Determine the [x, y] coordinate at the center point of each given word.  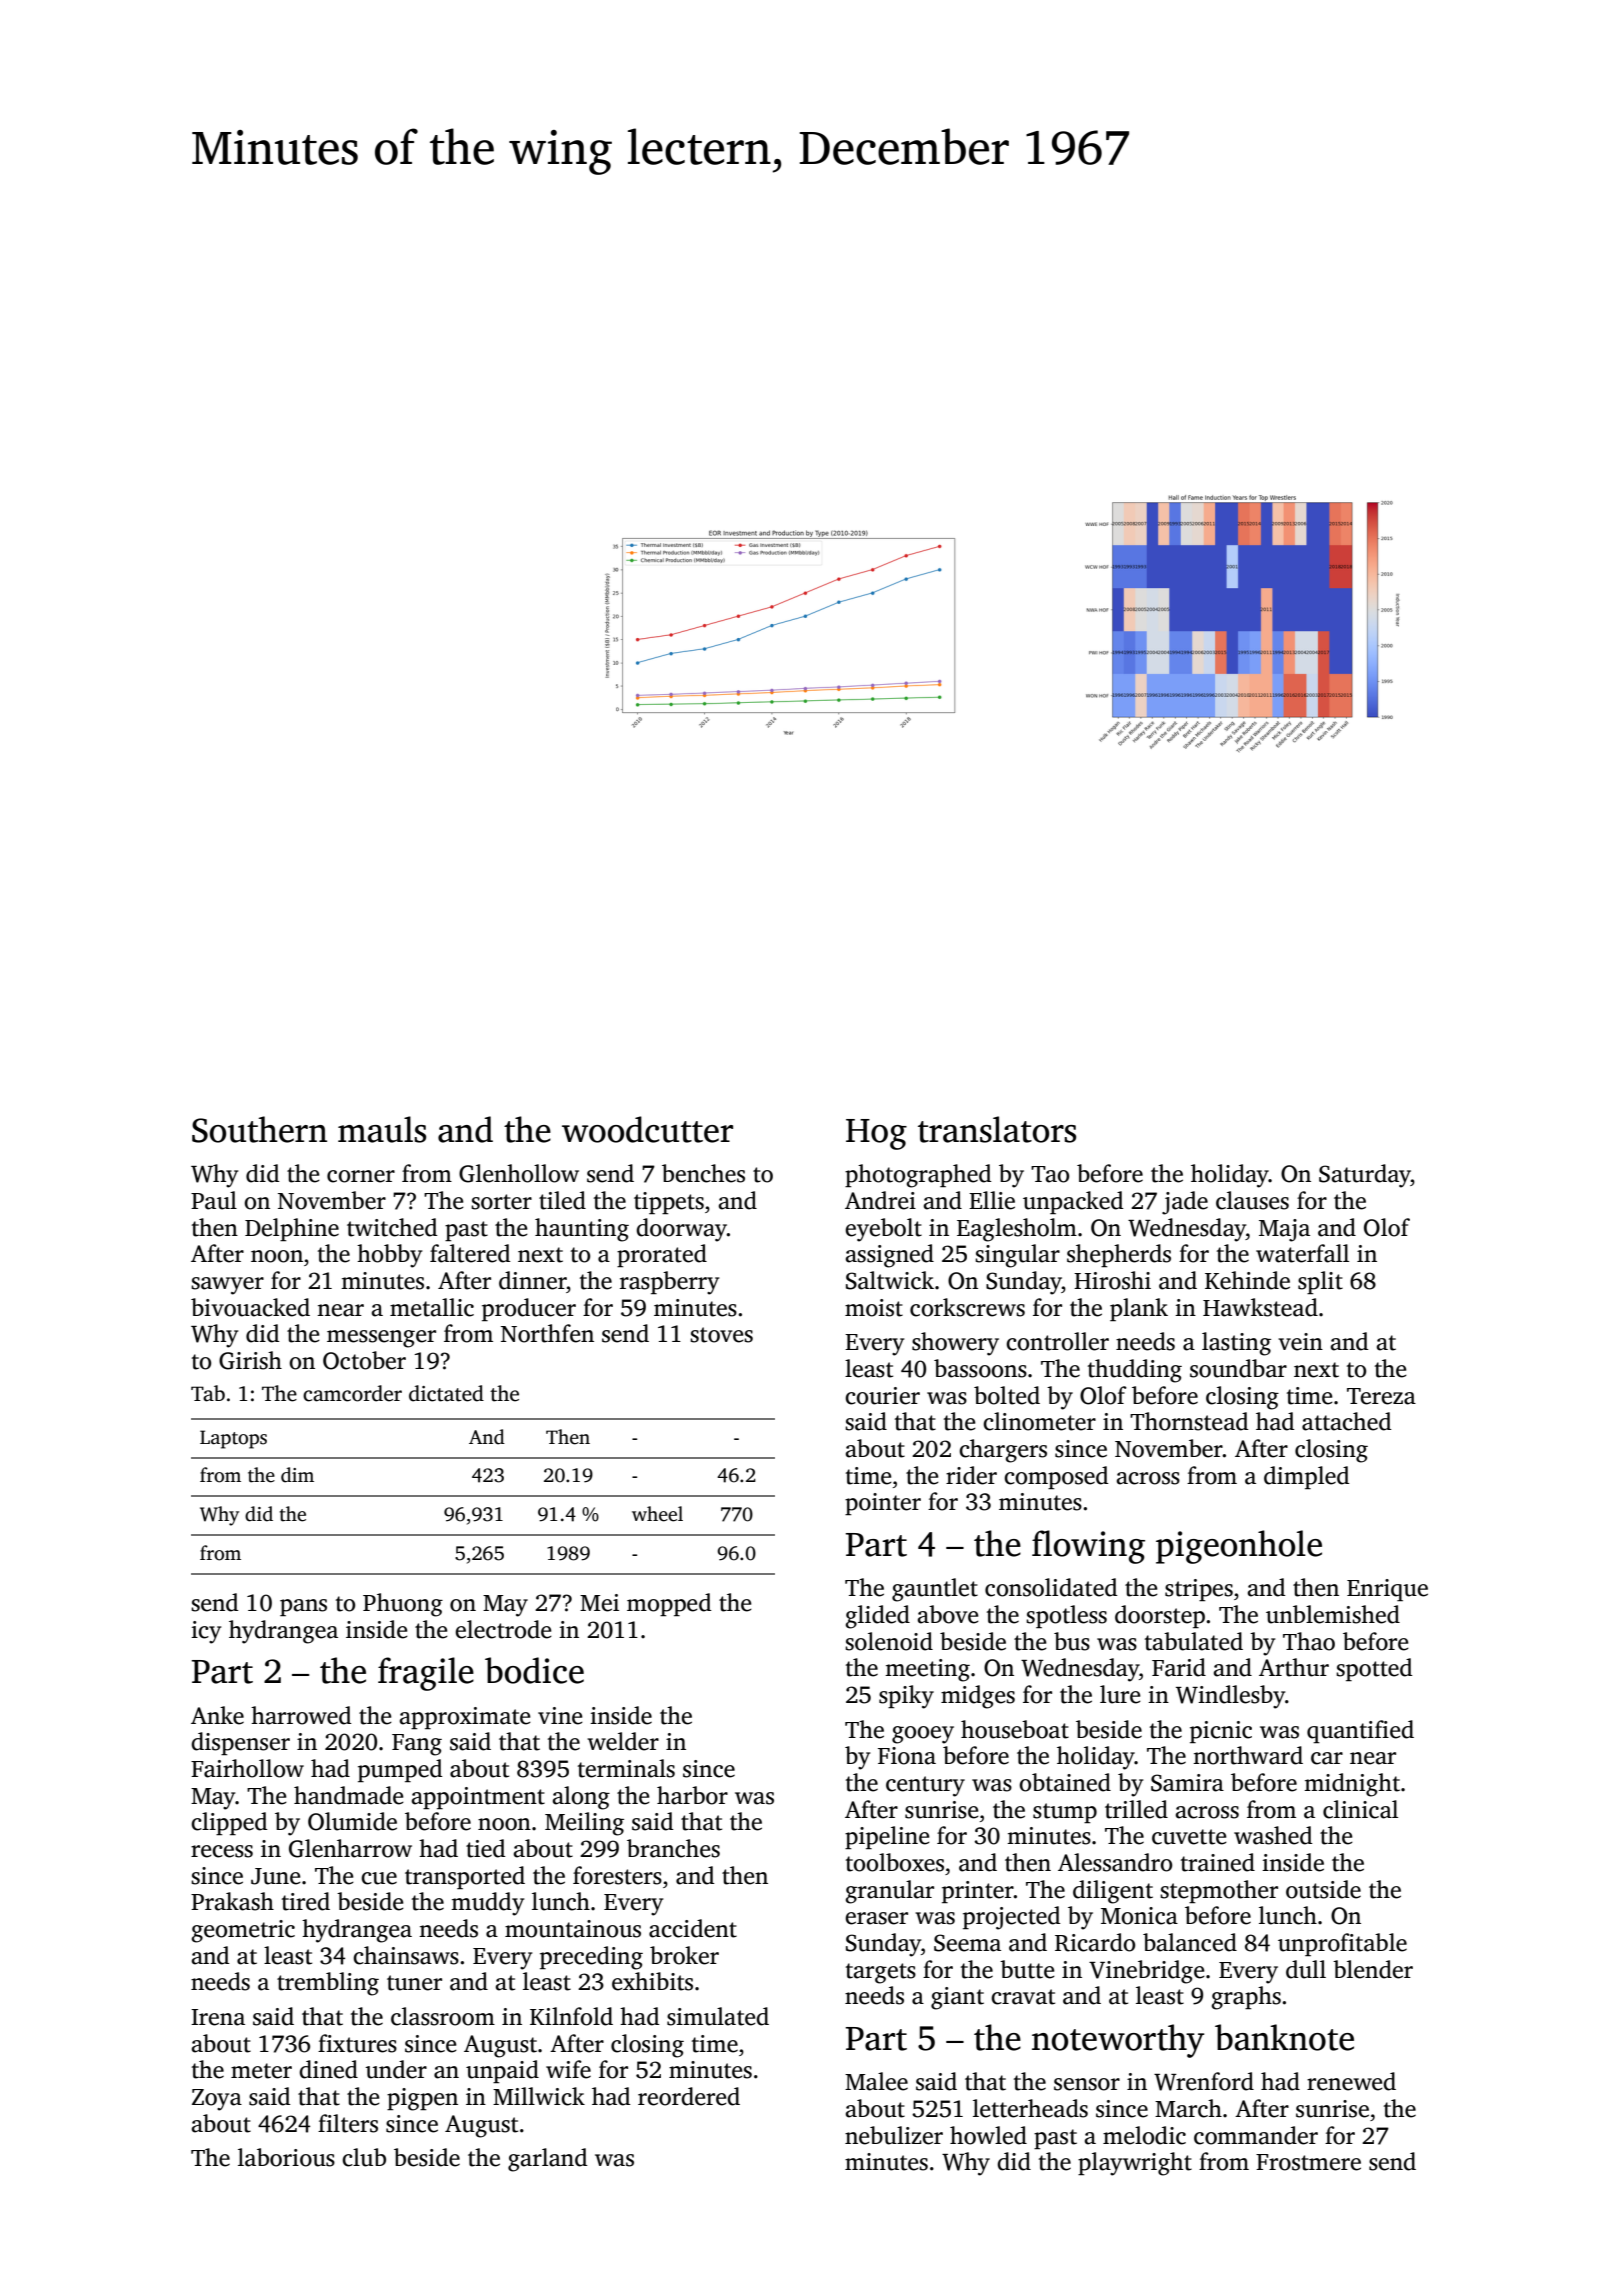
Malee [876, 2081]
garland [547, 2160]
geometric [243, 1931]
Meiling [584, 1824]
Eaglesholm [1017, 1230]
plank [1139, 1309]
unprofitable [1342, 1944]
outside [1323, 1889]
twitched [392, 1227]
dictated [446, 1393]
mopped [669, 1604]
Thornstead [1189, 1421]
